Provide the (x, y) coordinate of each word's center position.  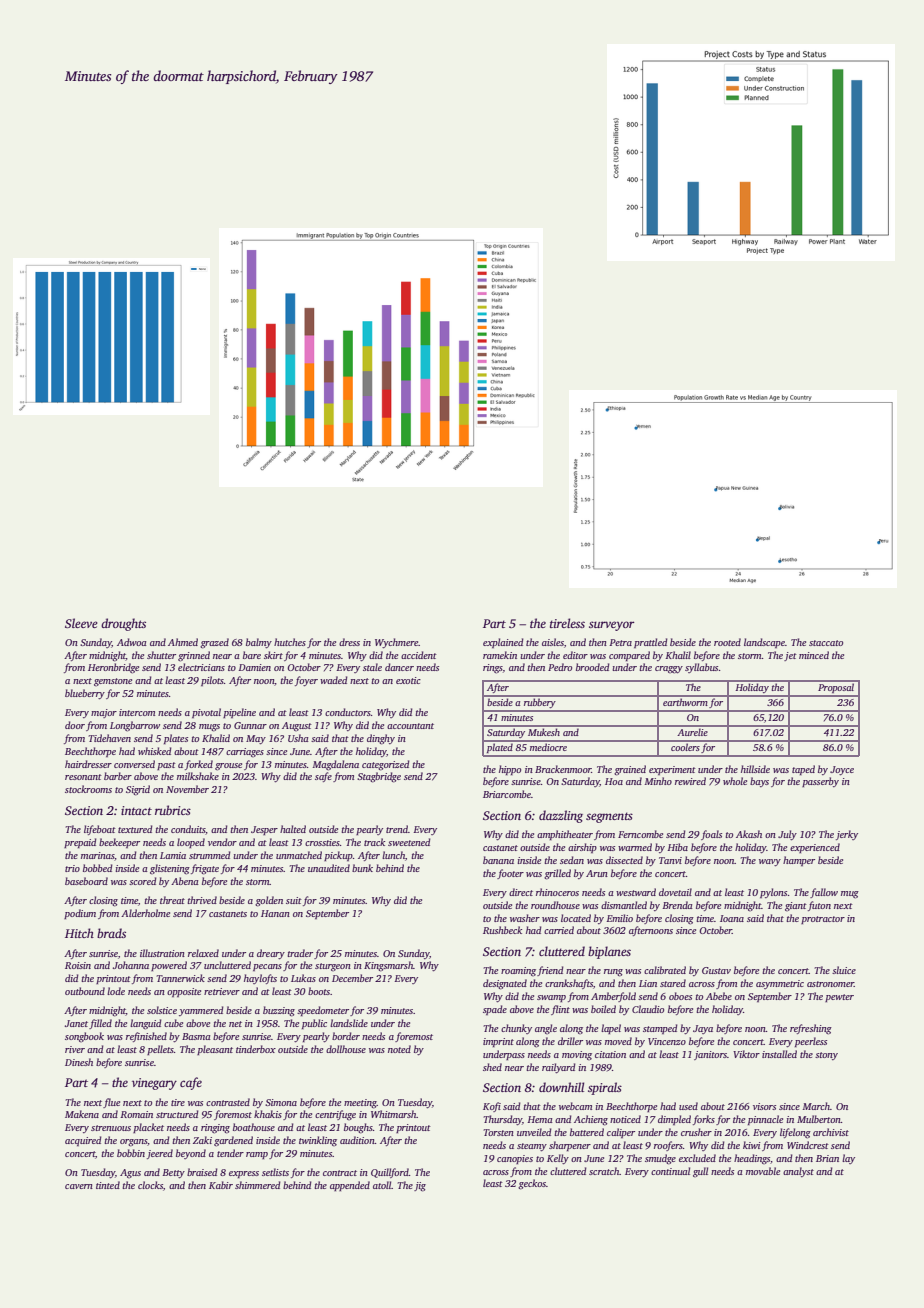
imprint (498, 1042)
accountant (410, 726)
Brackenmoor (563, 769)
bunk (362, 868)
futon (819, 906)
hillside (755, 769)
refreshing (811, 1029)
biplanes (609, 952)
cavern (79, 1186)
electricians (201, 667)
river (75, 1049)
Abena (185, 881)
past (166, 766)
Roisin (78, 965)
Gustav (716, 970)
